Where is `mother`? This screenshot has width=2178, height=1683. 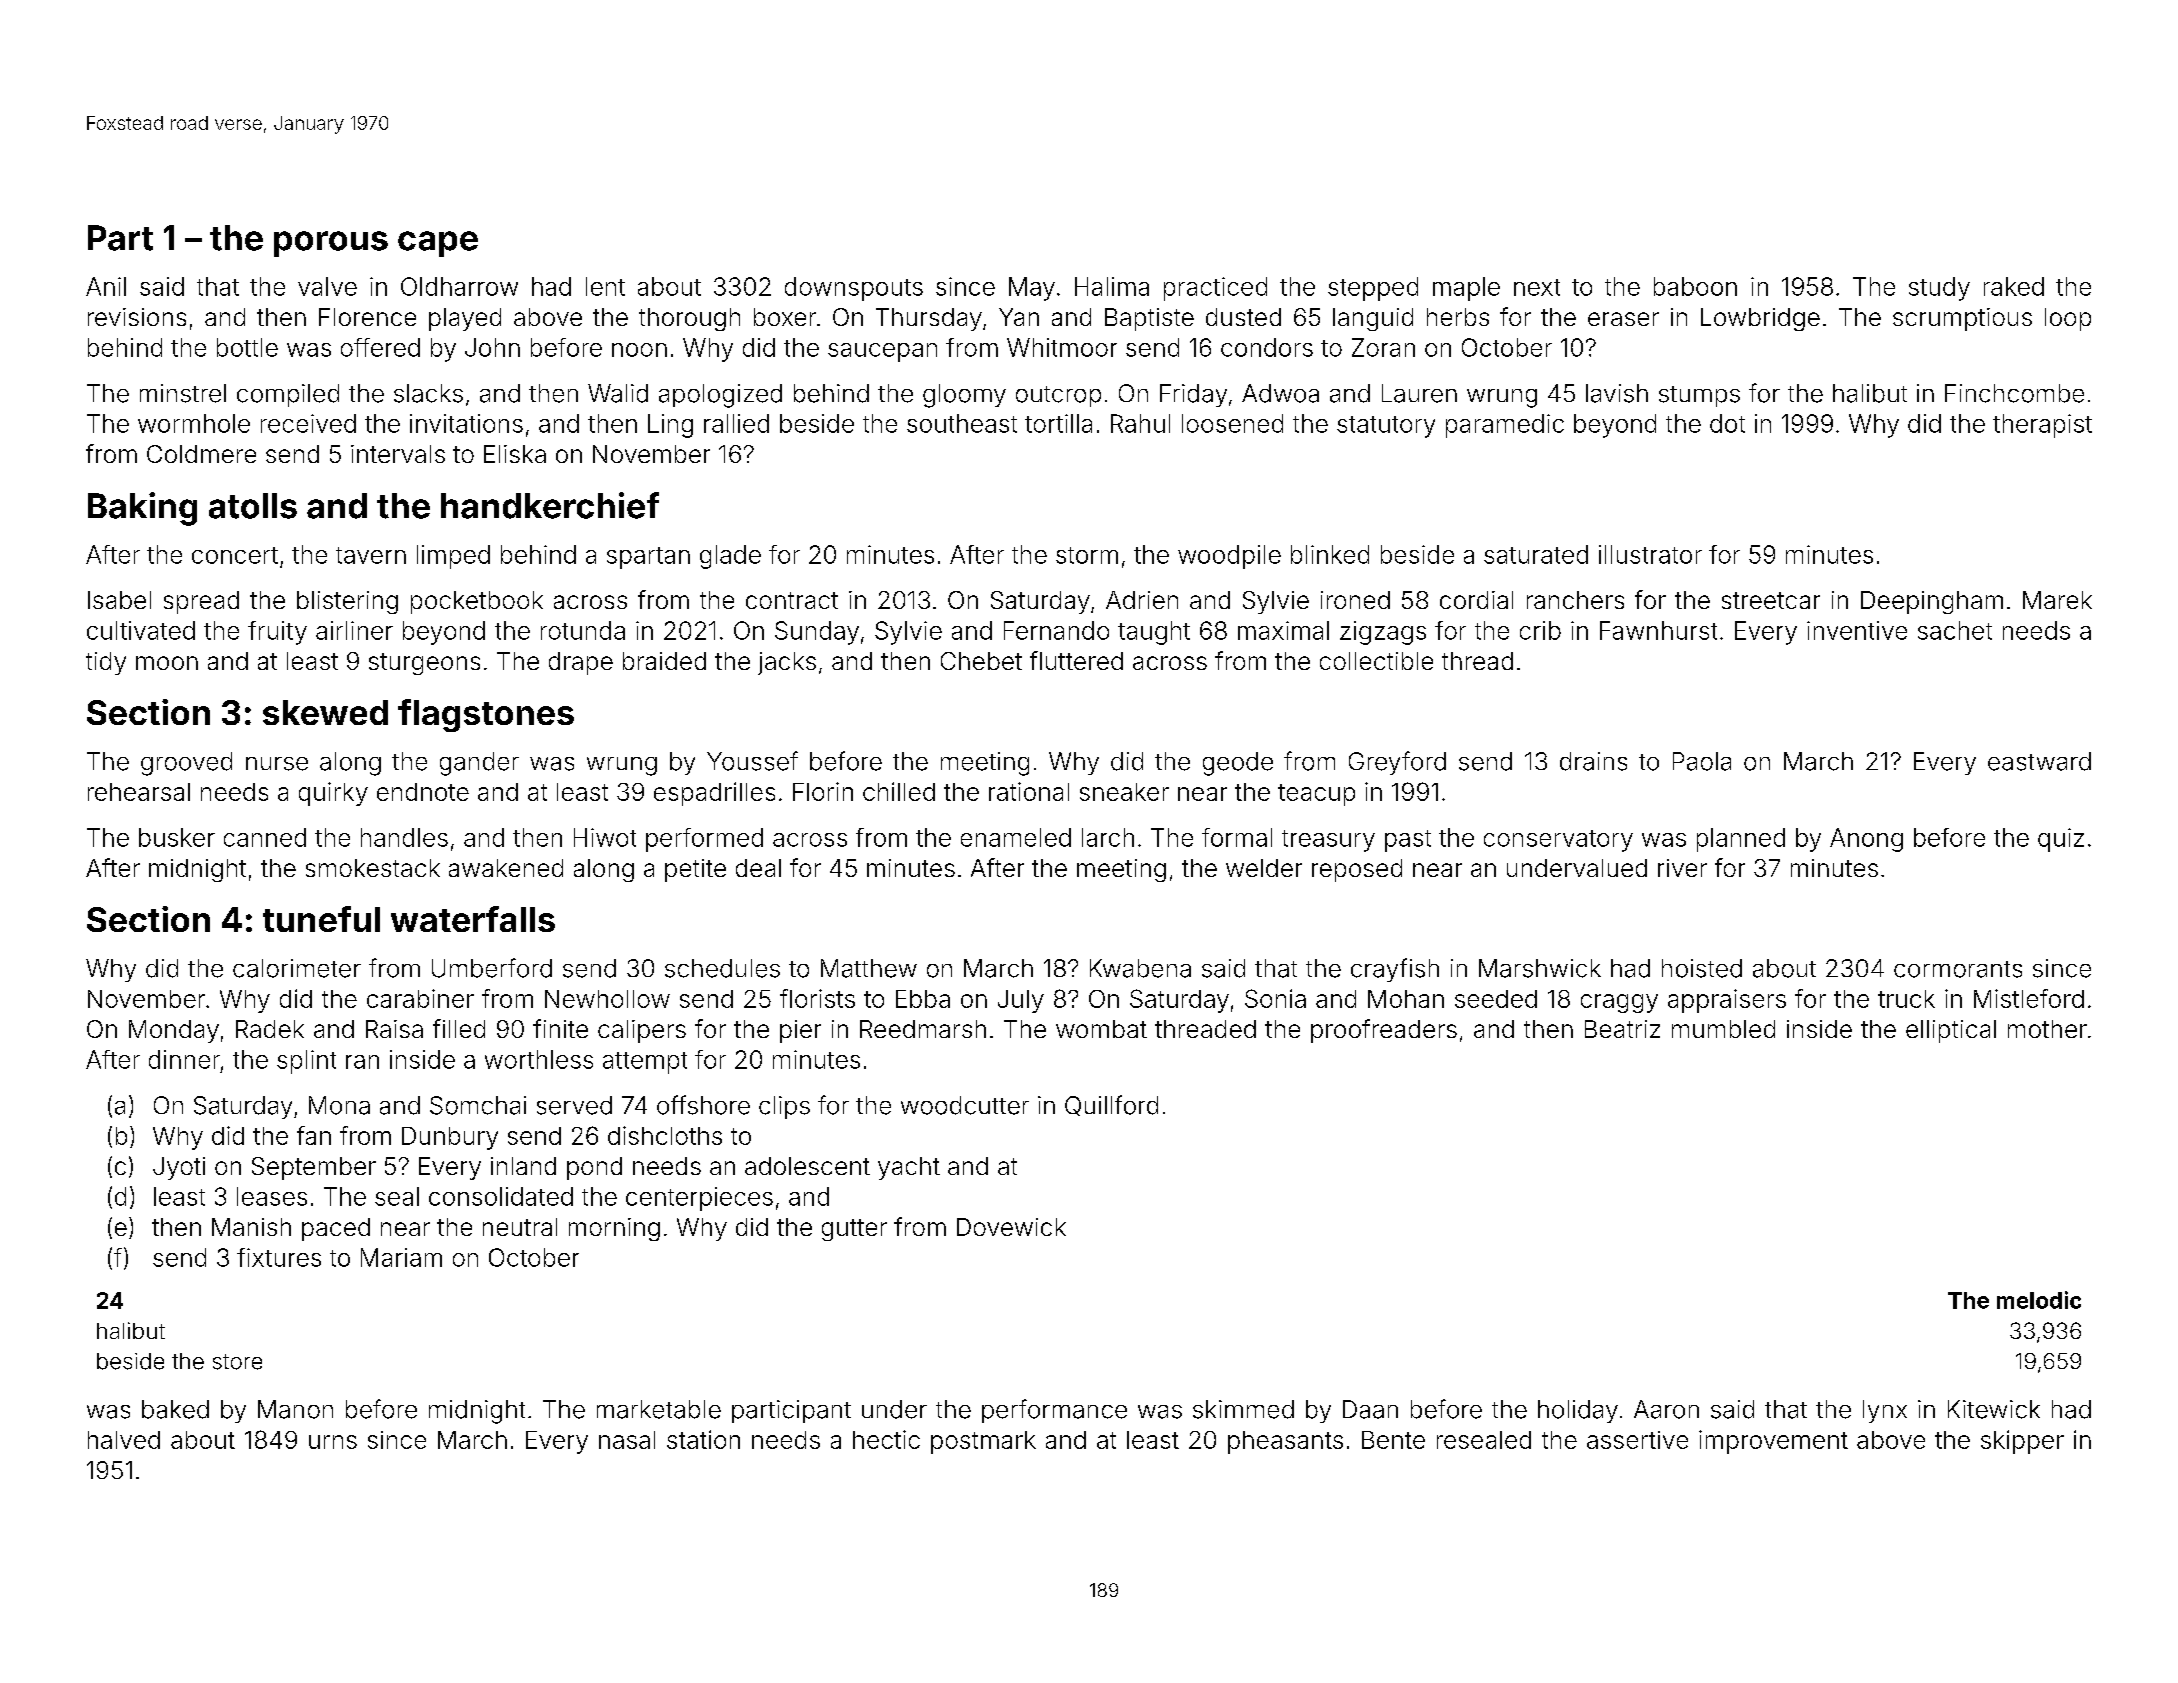 mother is located at coordinates (2047, 1029).
